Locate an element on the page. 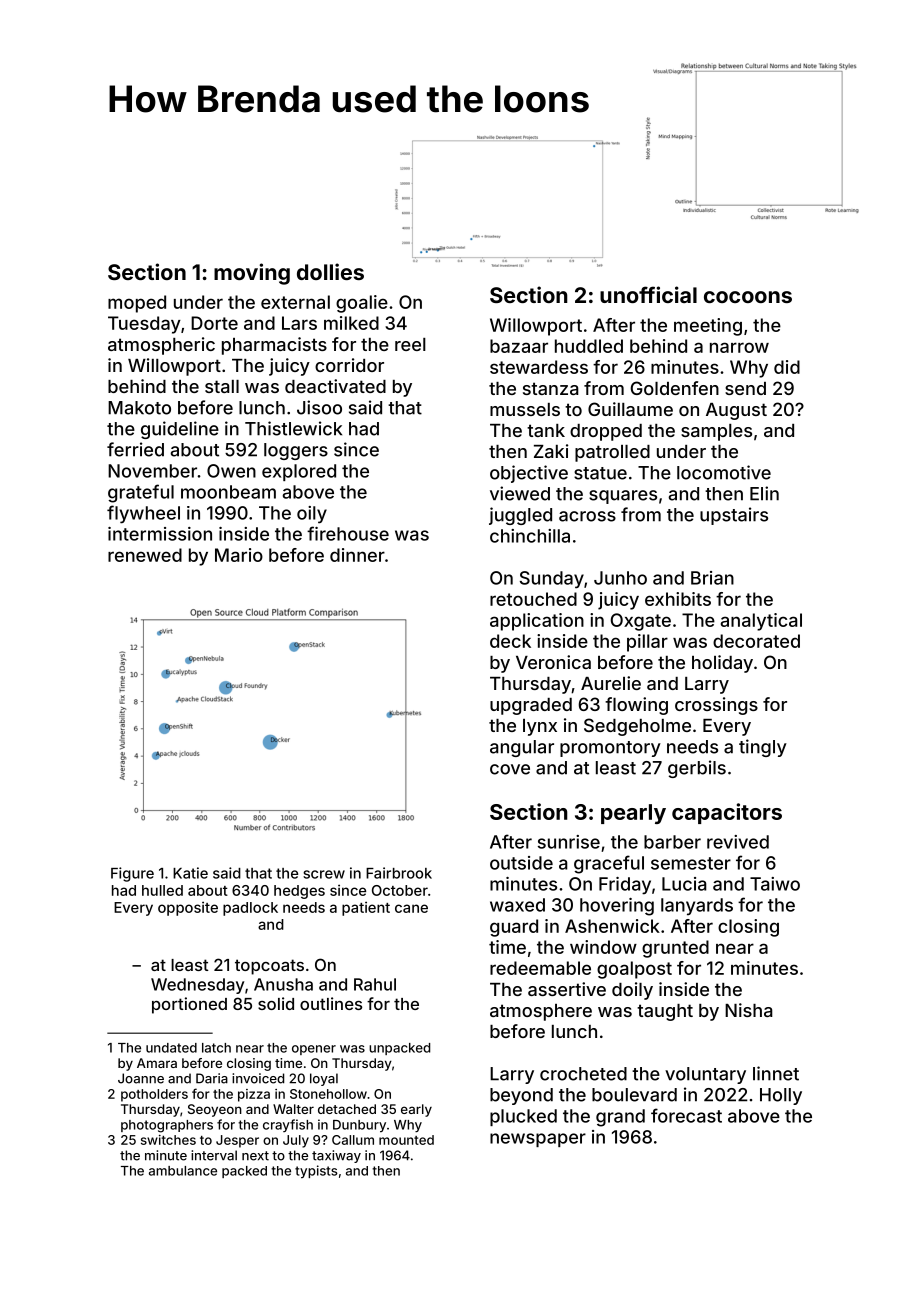  pharmacists is located at coordinates (274, 346).
